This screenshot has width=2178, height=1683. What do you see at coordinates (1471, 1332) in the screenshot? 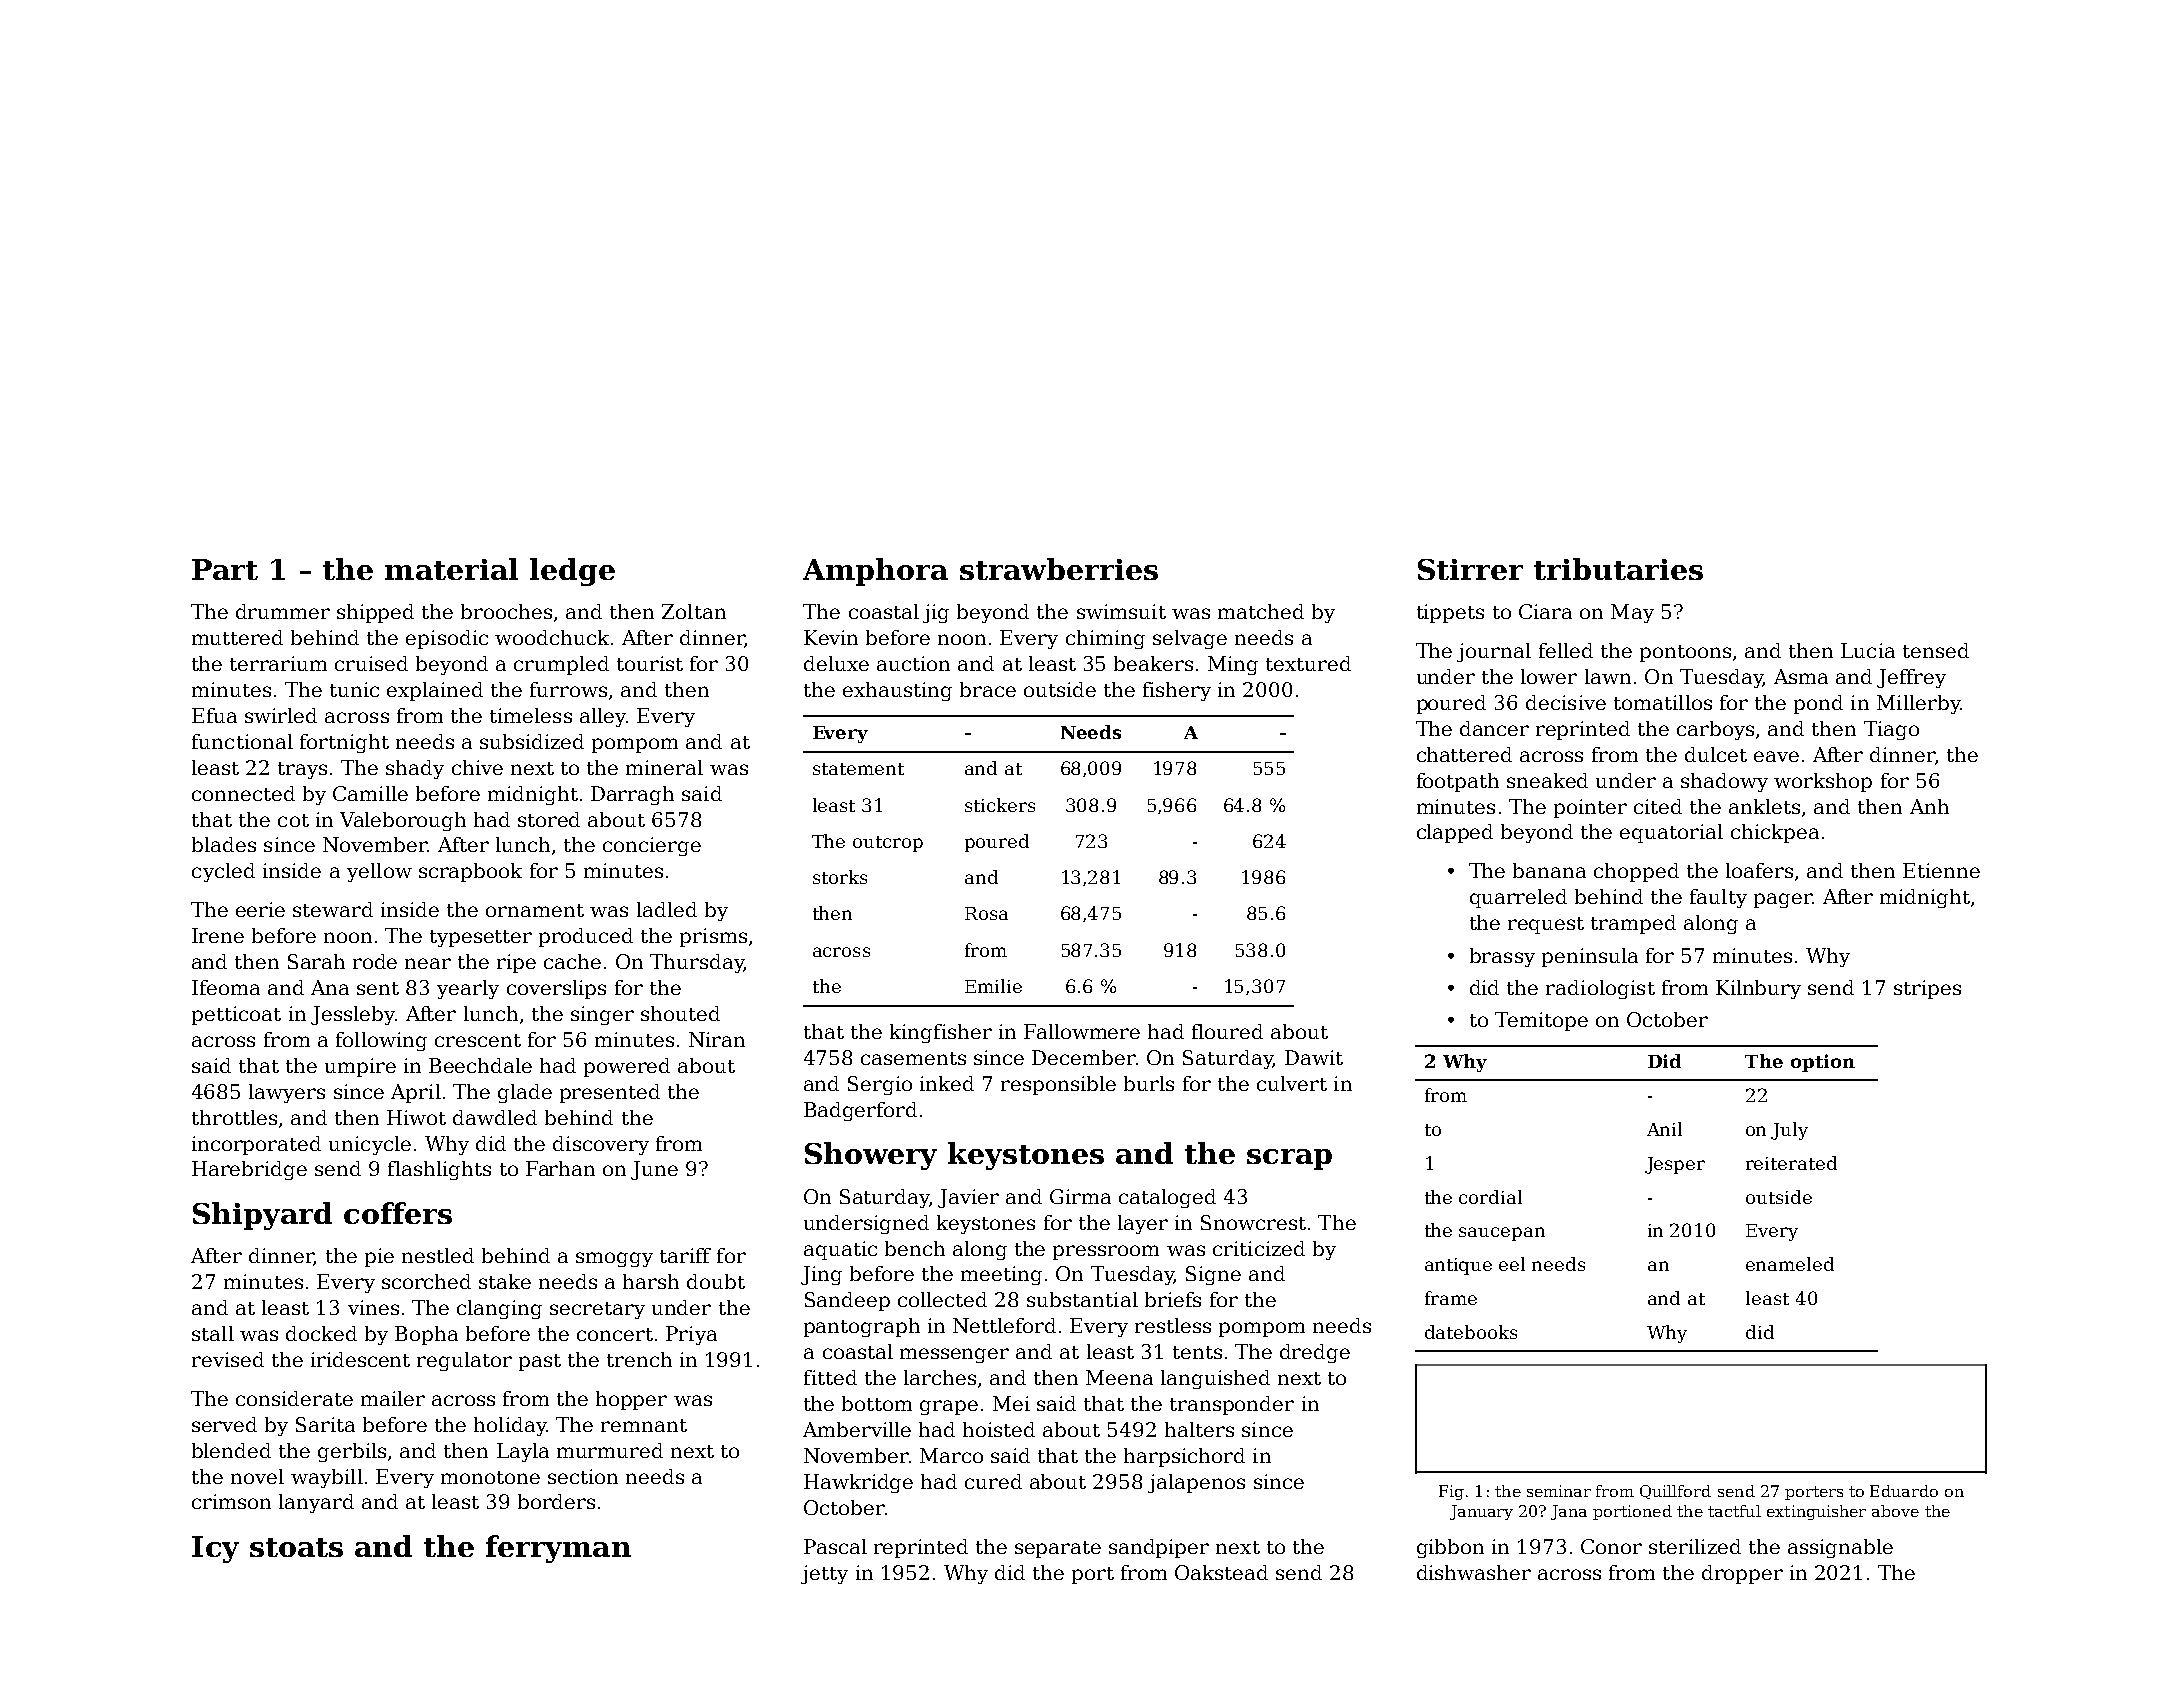
I see `datebooks` at bounding box center [1471, 1332].
